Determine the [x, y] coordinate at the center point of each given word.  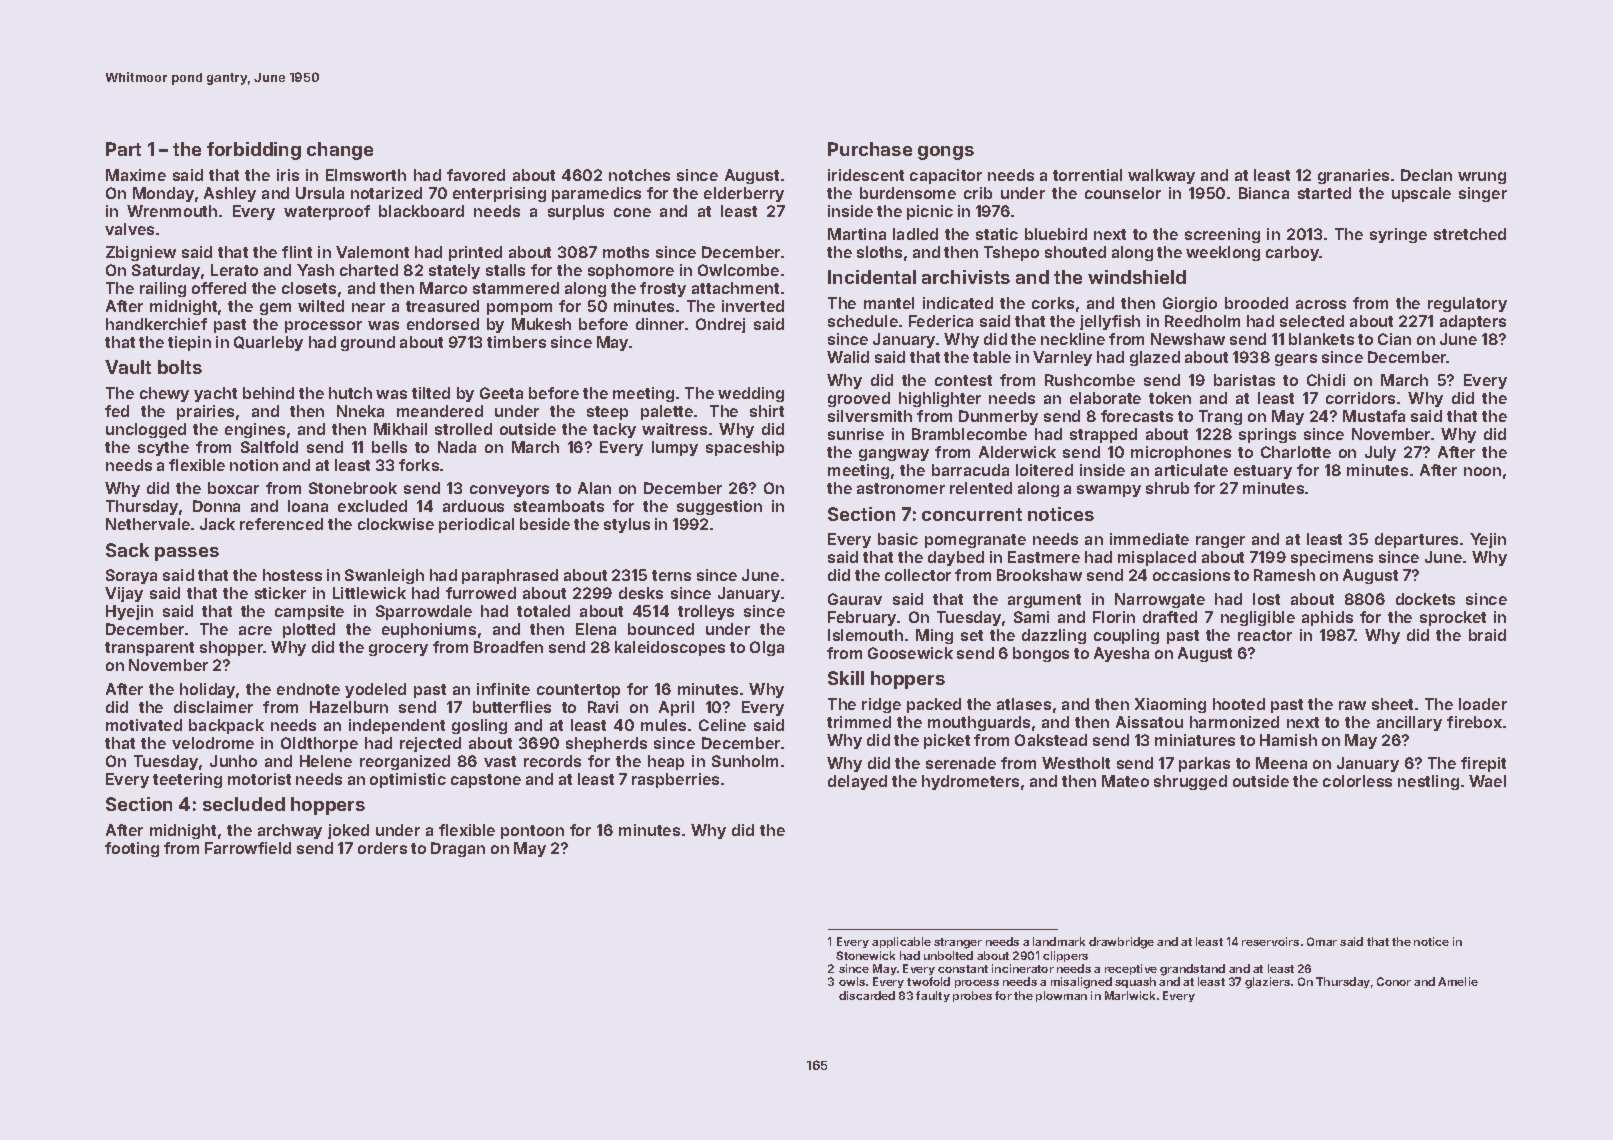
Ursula [320, 193]
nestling [1428, 782]
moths [626, 252]
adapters [1473, 322]
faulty [933, 996]
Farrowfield [248, 848]
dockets [1425, 599]
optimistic [408, 780]
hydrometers [970, 782]
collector [918, 575]
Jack [217, 524]
